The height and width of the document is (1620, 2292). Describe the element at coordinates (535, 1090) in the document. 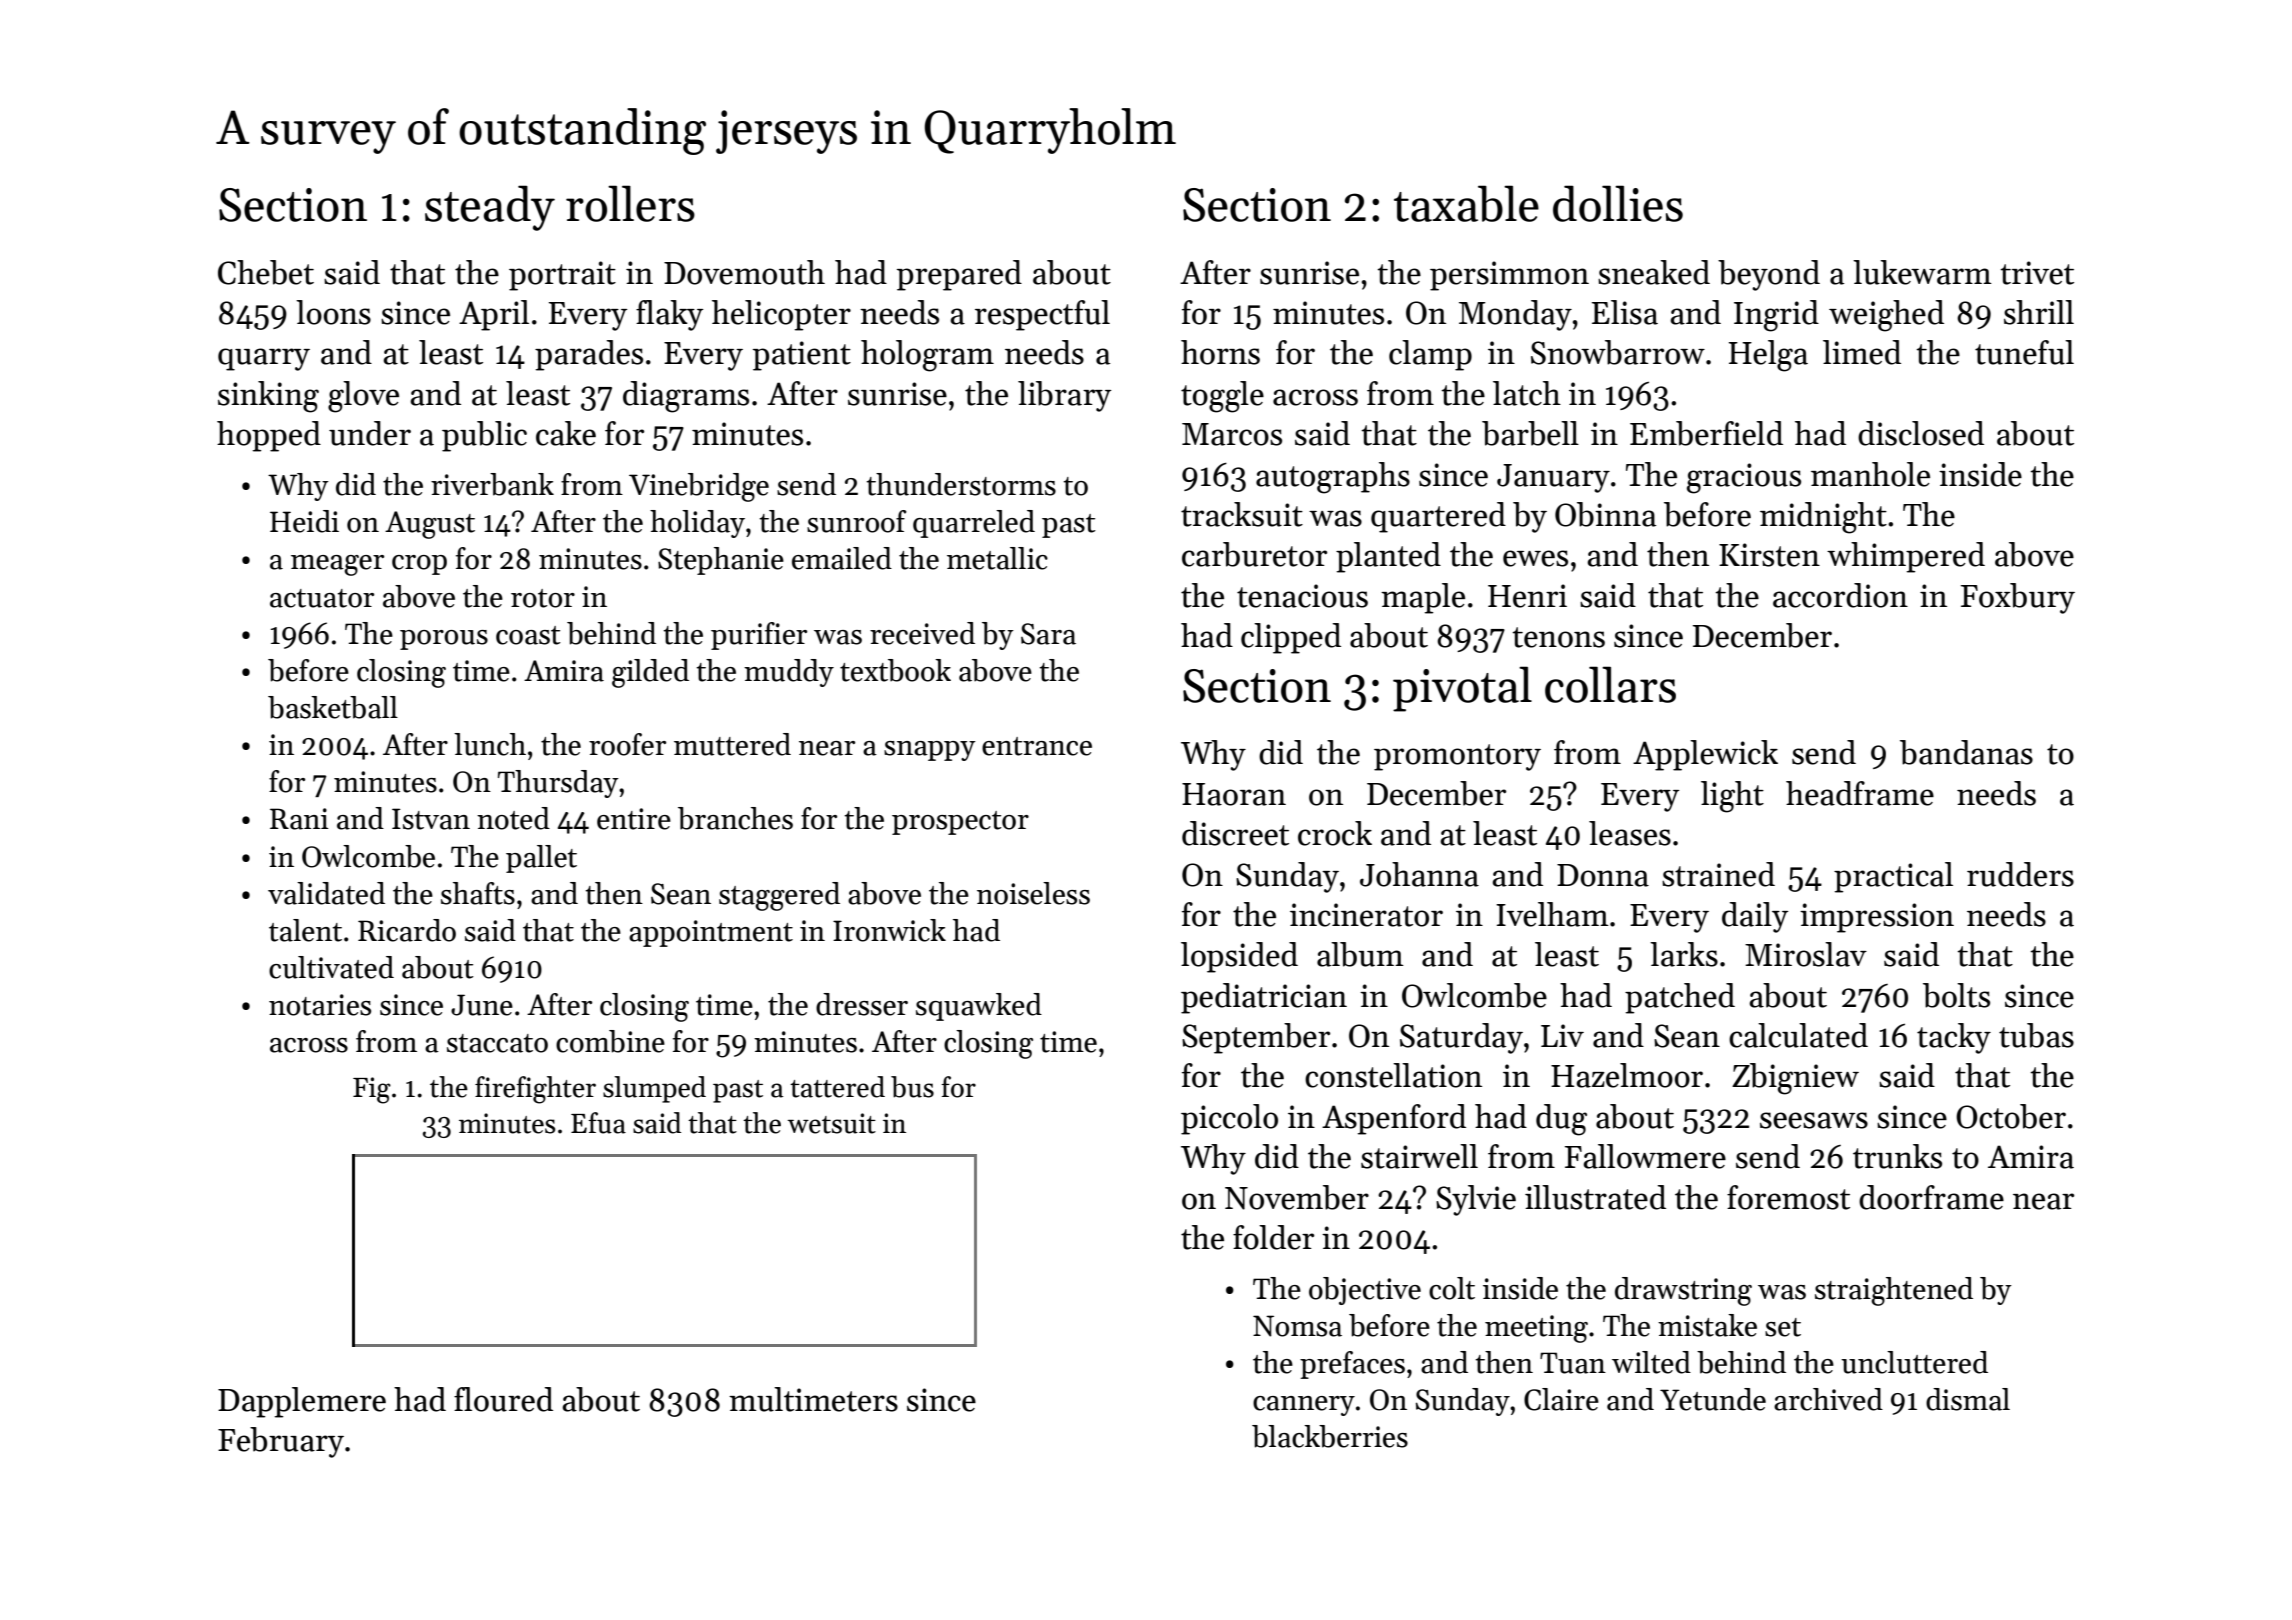

I see `firefighter` at that location.
